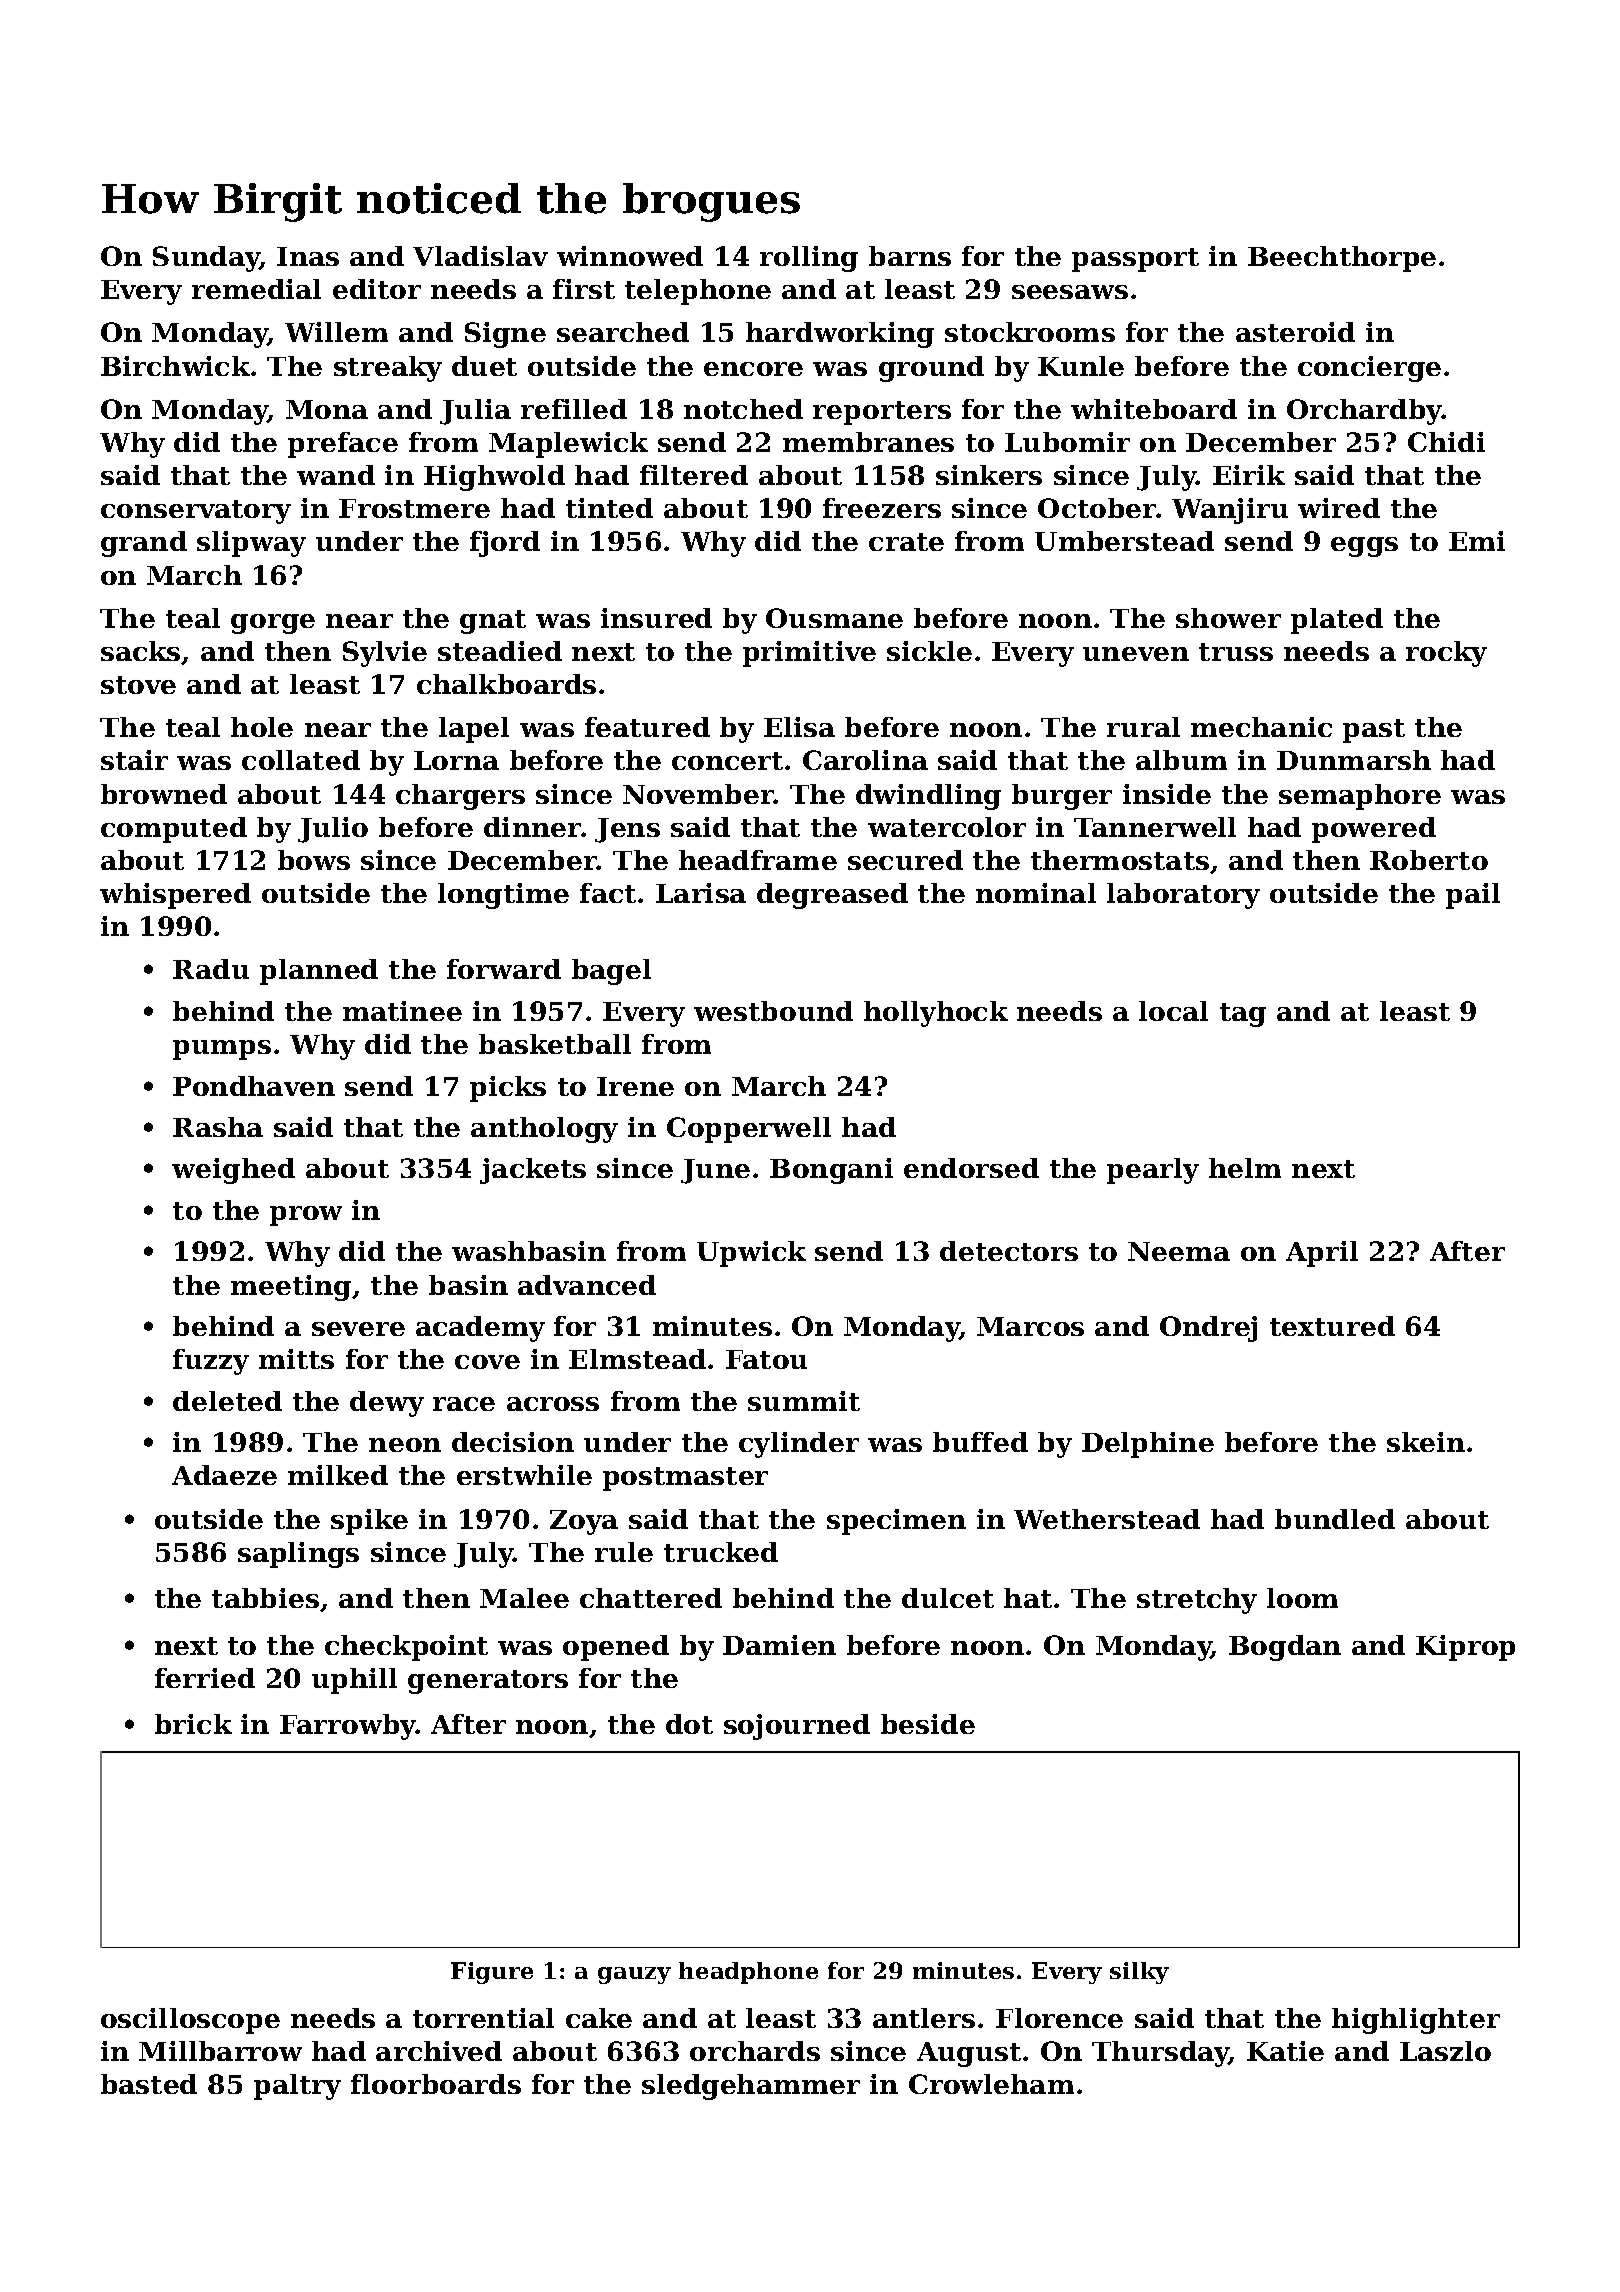 The image size is (1620, 2292). What do you see at coordinates (193, 1724) in the screenshot?
I see `brick` at bounding box center [193, 1724].
